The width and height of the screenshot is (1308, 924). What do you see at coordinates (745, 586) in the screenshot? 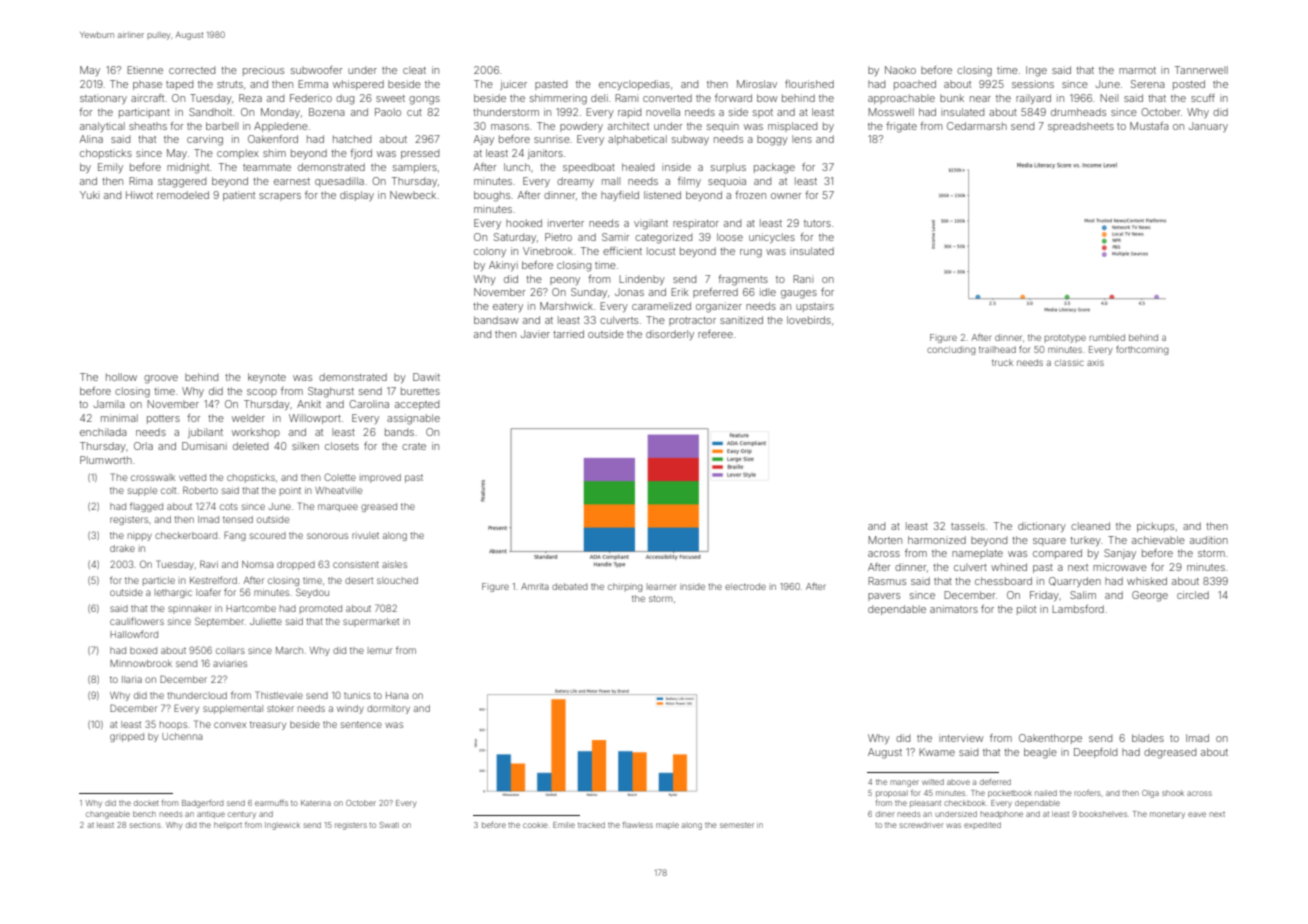
I see `electrode` at bounding box center [745, 586].
